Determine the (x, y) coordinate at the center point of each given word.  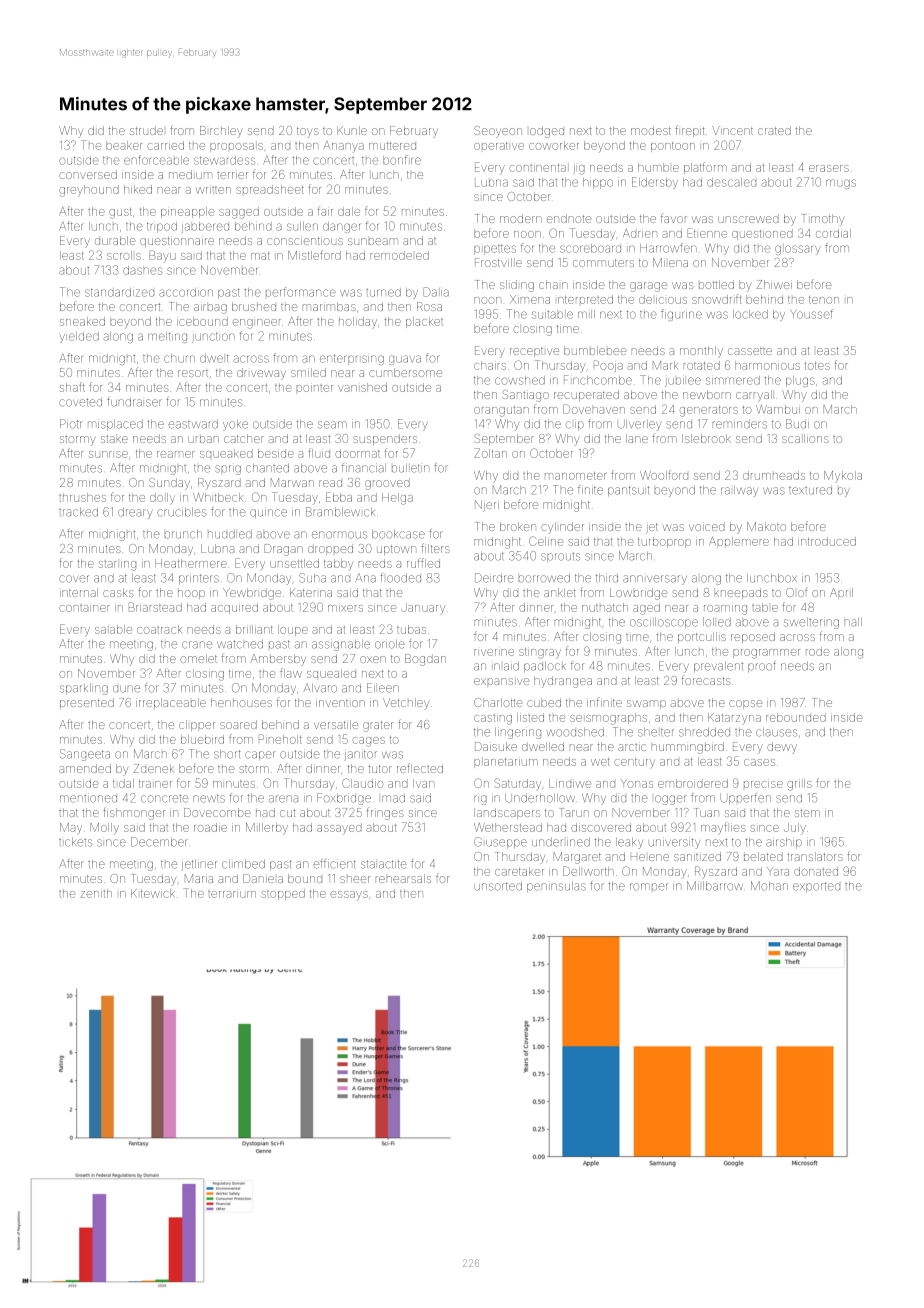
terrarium (232, 894)
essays (349, 895)
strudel (146, 130)
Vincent (732, 130)
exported (816, 887)
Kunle (352, 130)
